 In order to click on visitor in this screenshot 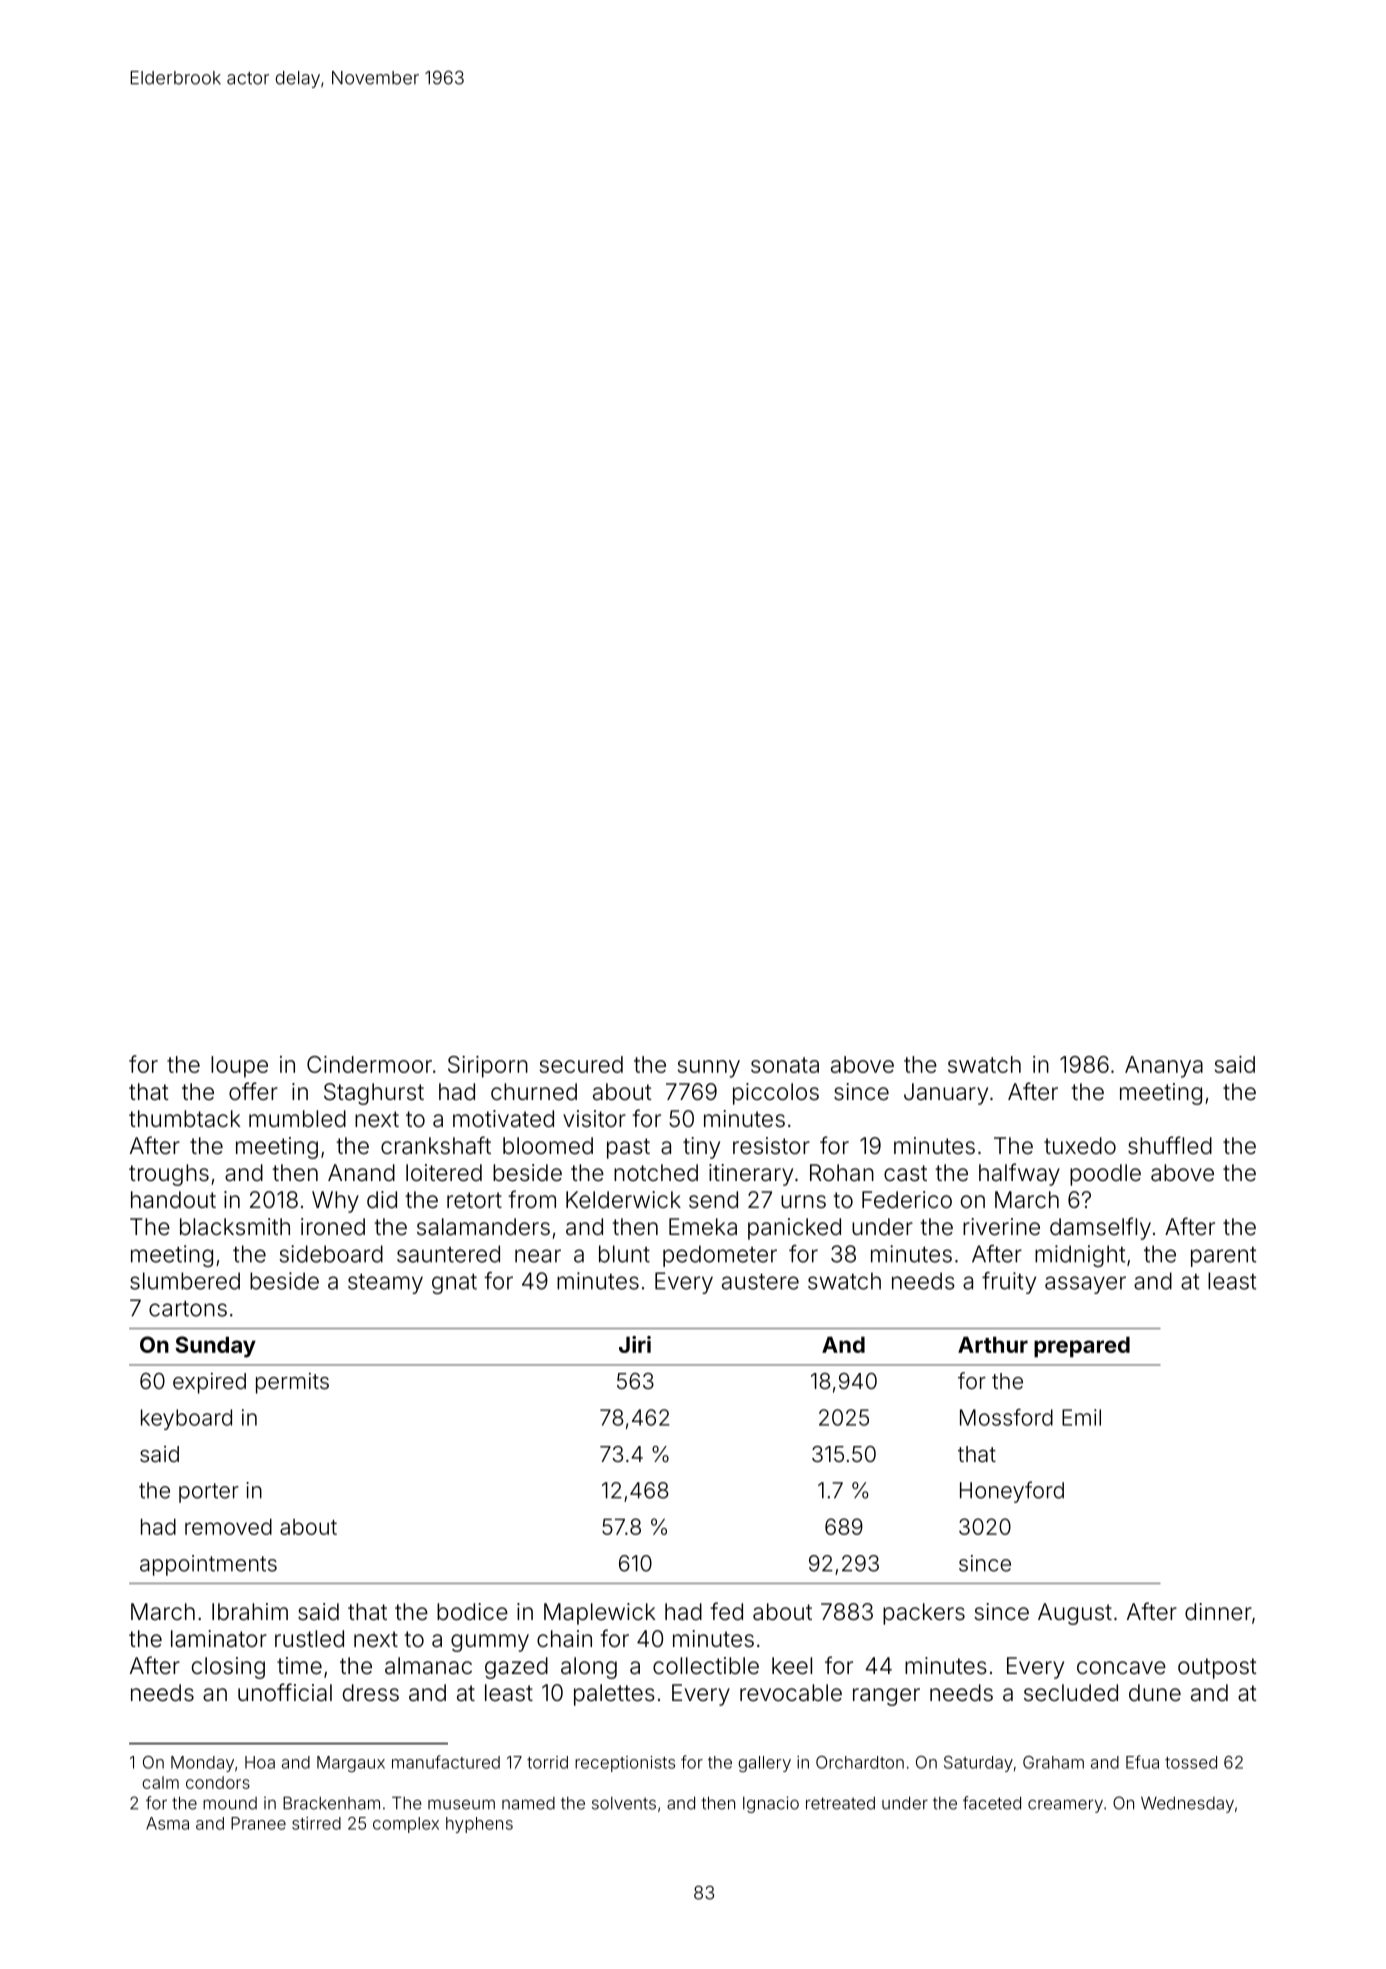, I will do `click(594, 1119)`.
